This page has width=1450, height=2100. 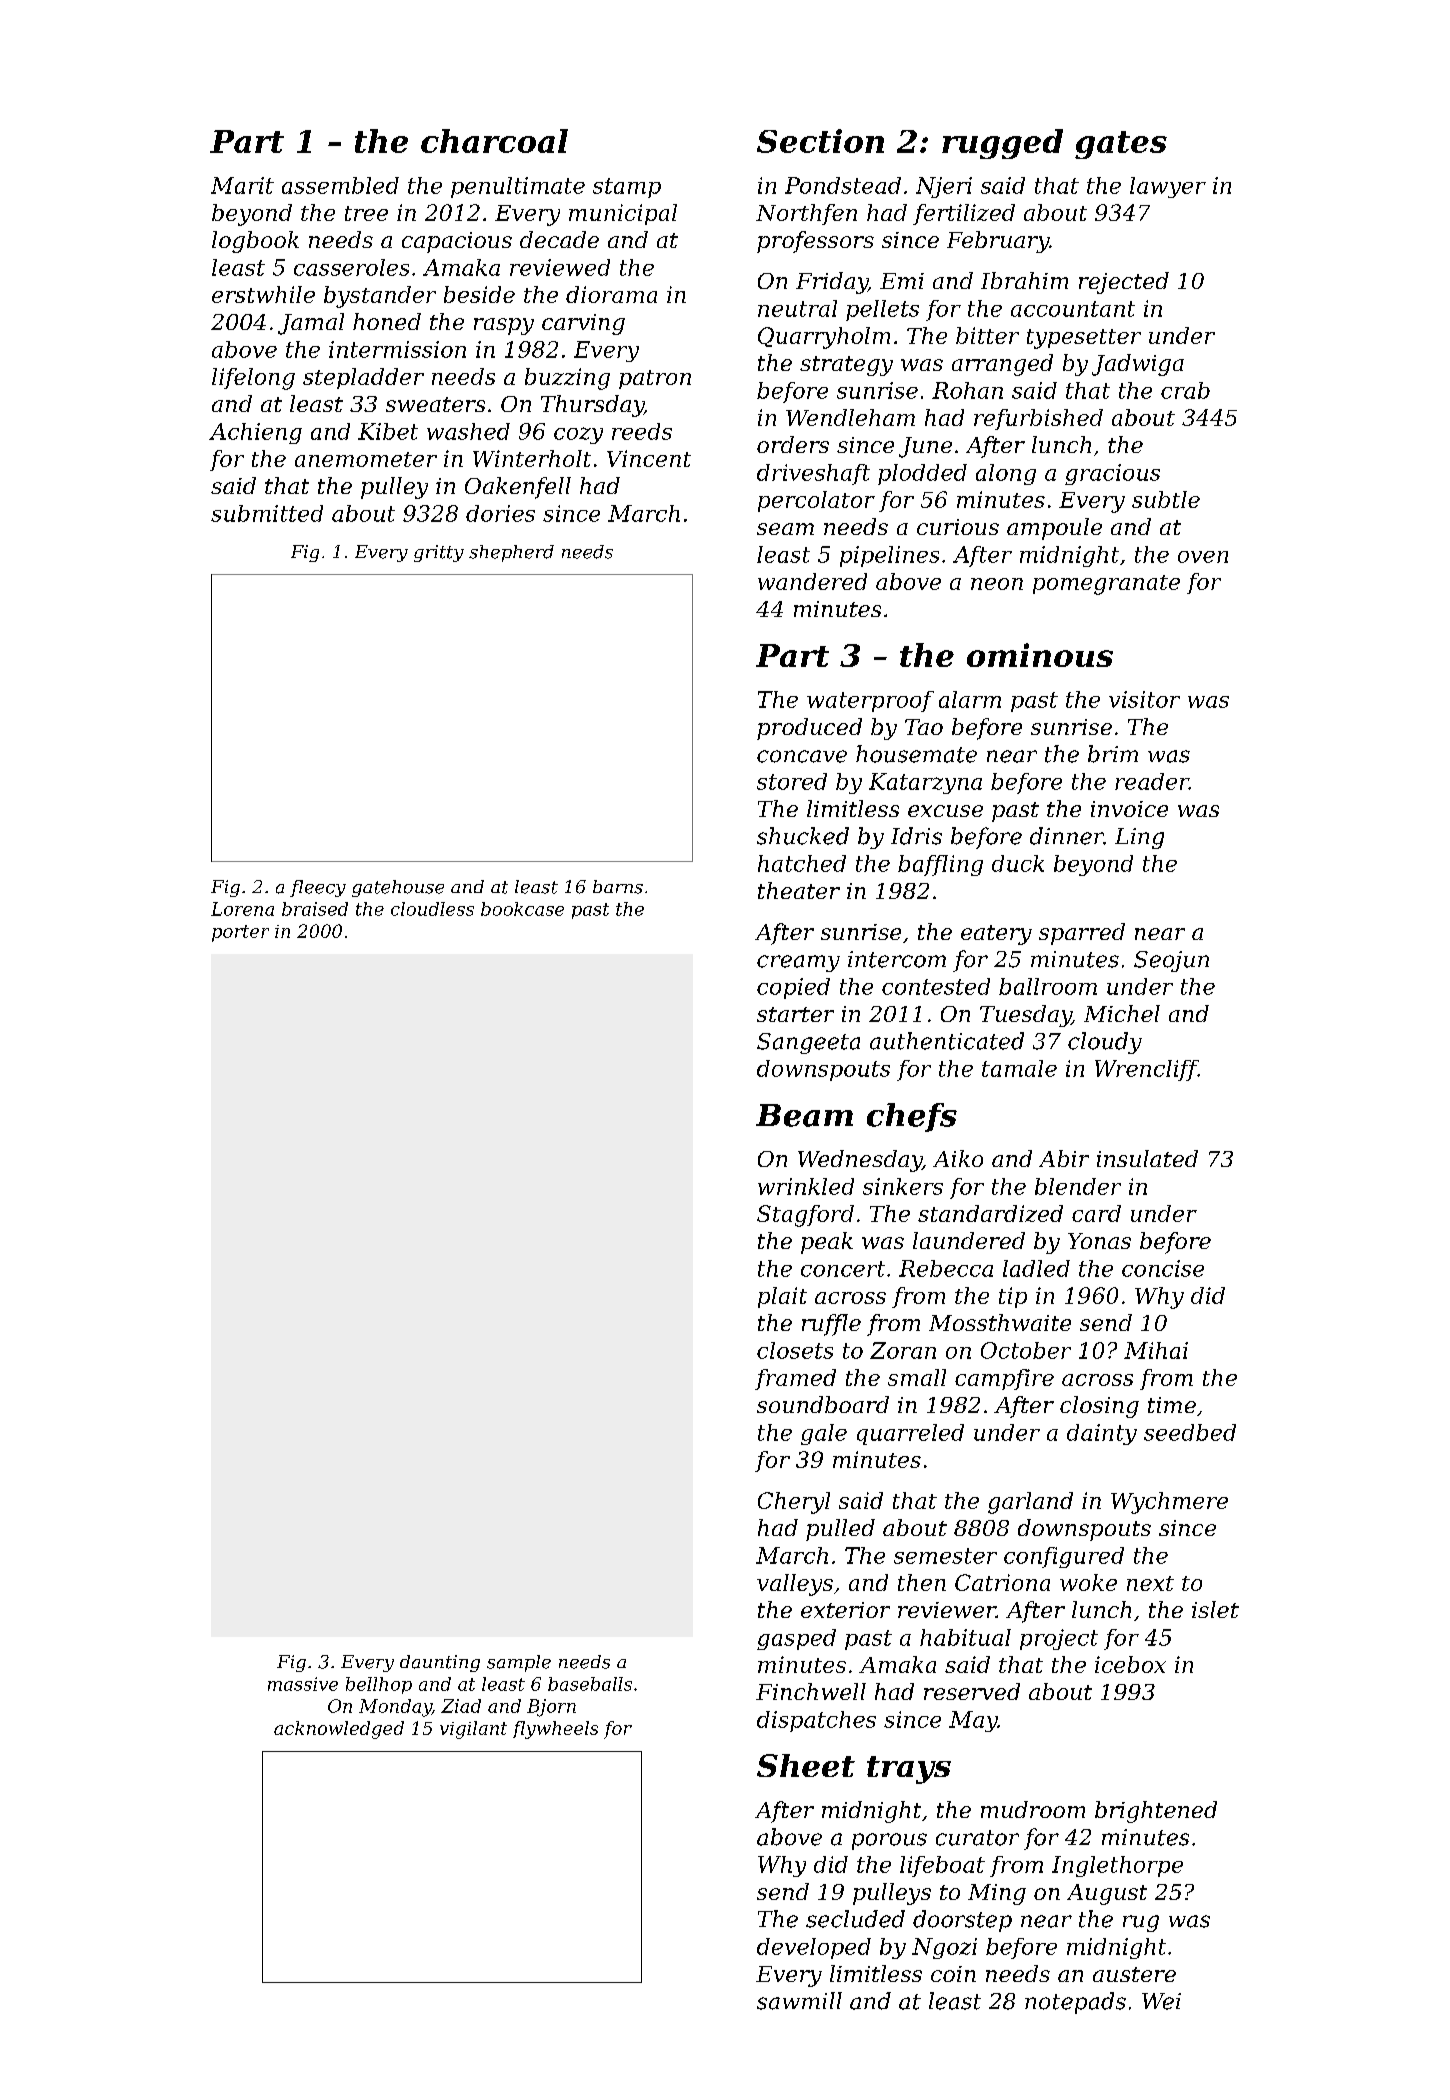 I want to click on porter, so click(x=240, y=933).
